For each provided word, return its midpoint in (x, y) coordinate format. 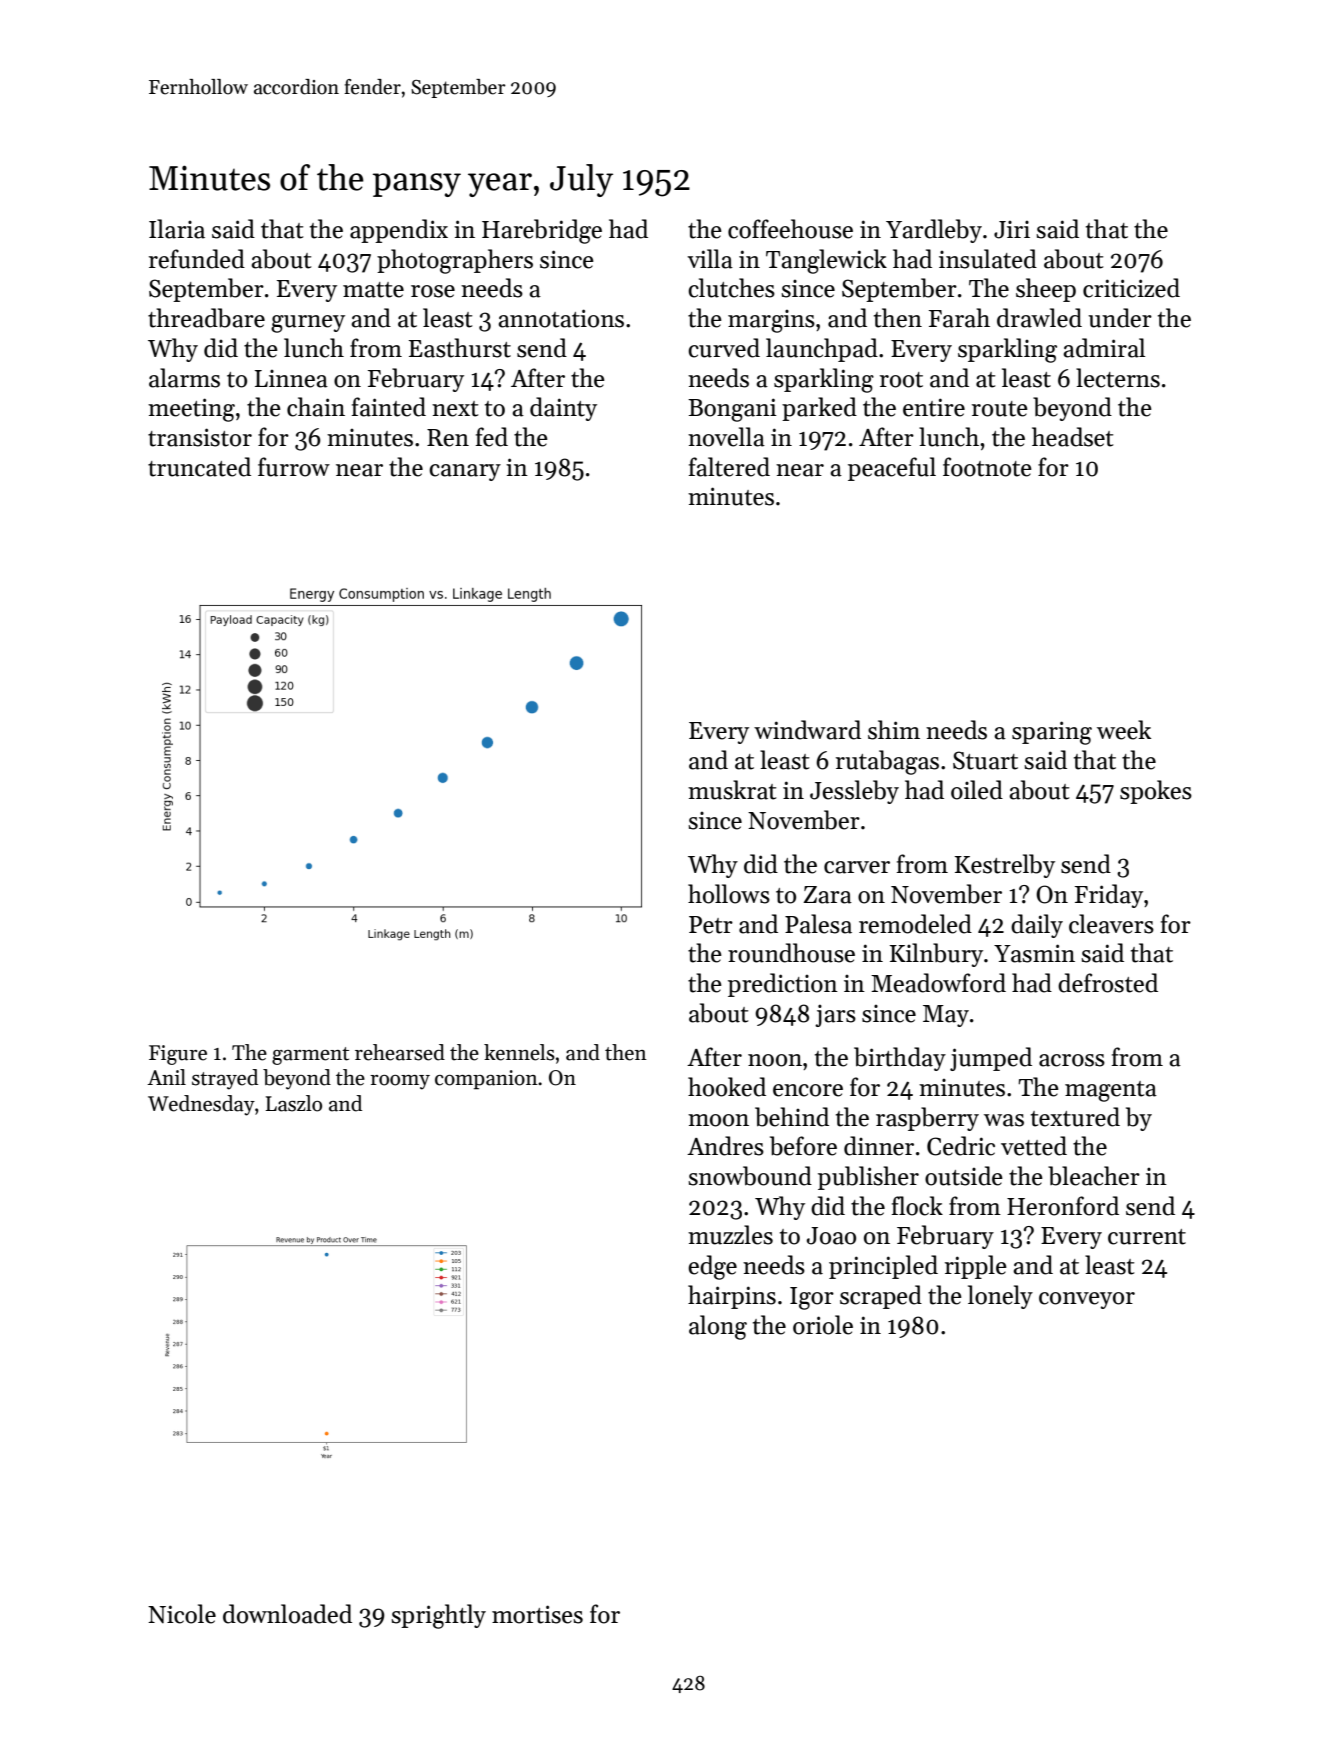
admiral (1104, 348)
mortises (537, 1614)
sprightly (438, 1616)
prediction (783, 985)
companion (486, 1080)
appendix (399, 231)
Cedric (961, 1146)
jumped (991, 1059)
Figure (178, 1055)
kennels (519, 1052)
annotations (561, 318)
